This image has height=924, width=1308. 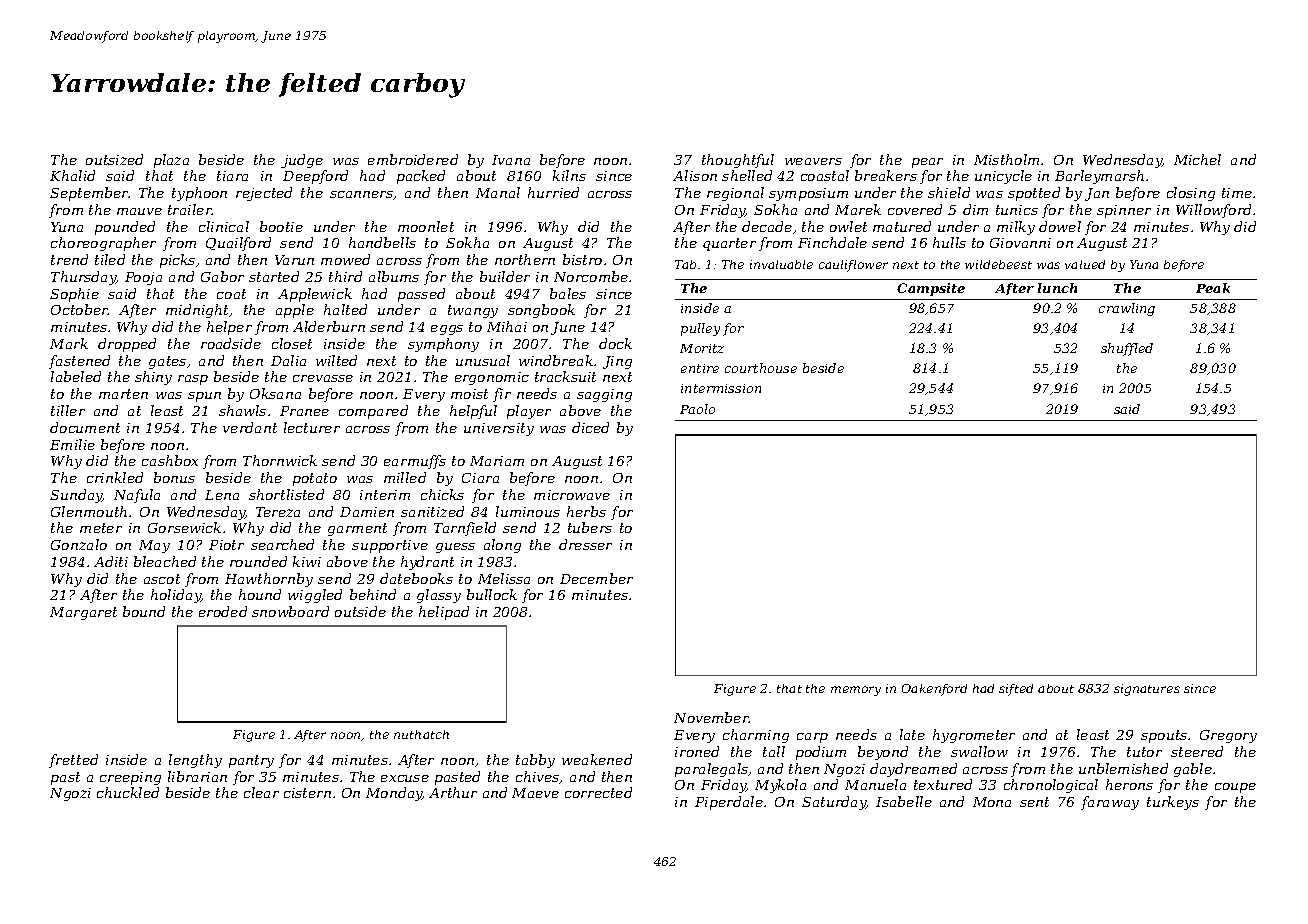 I want to click on Saturday, so click(x=834, y=803).
